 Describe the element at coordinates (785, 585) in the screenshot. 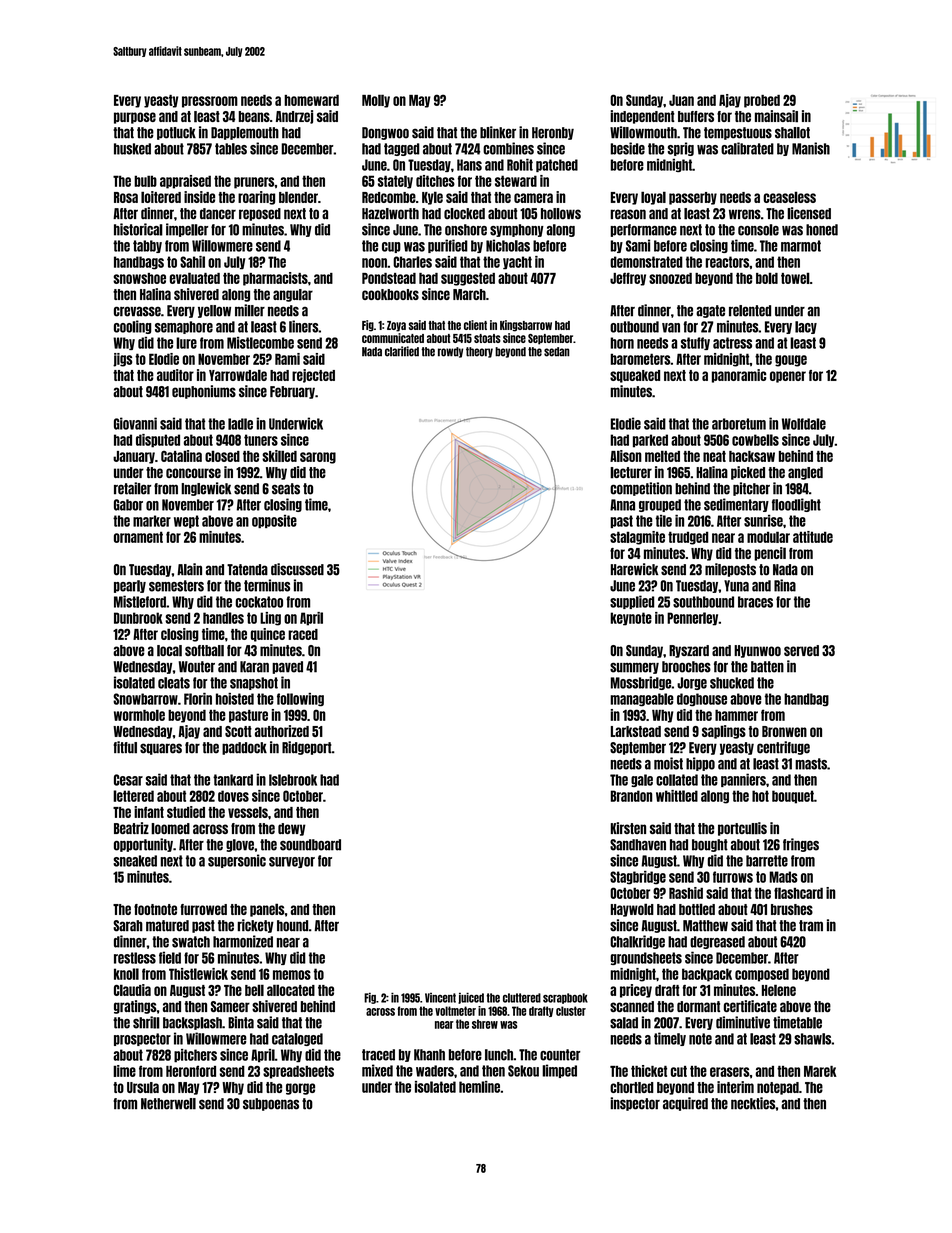

I see `Rina` at that location.
